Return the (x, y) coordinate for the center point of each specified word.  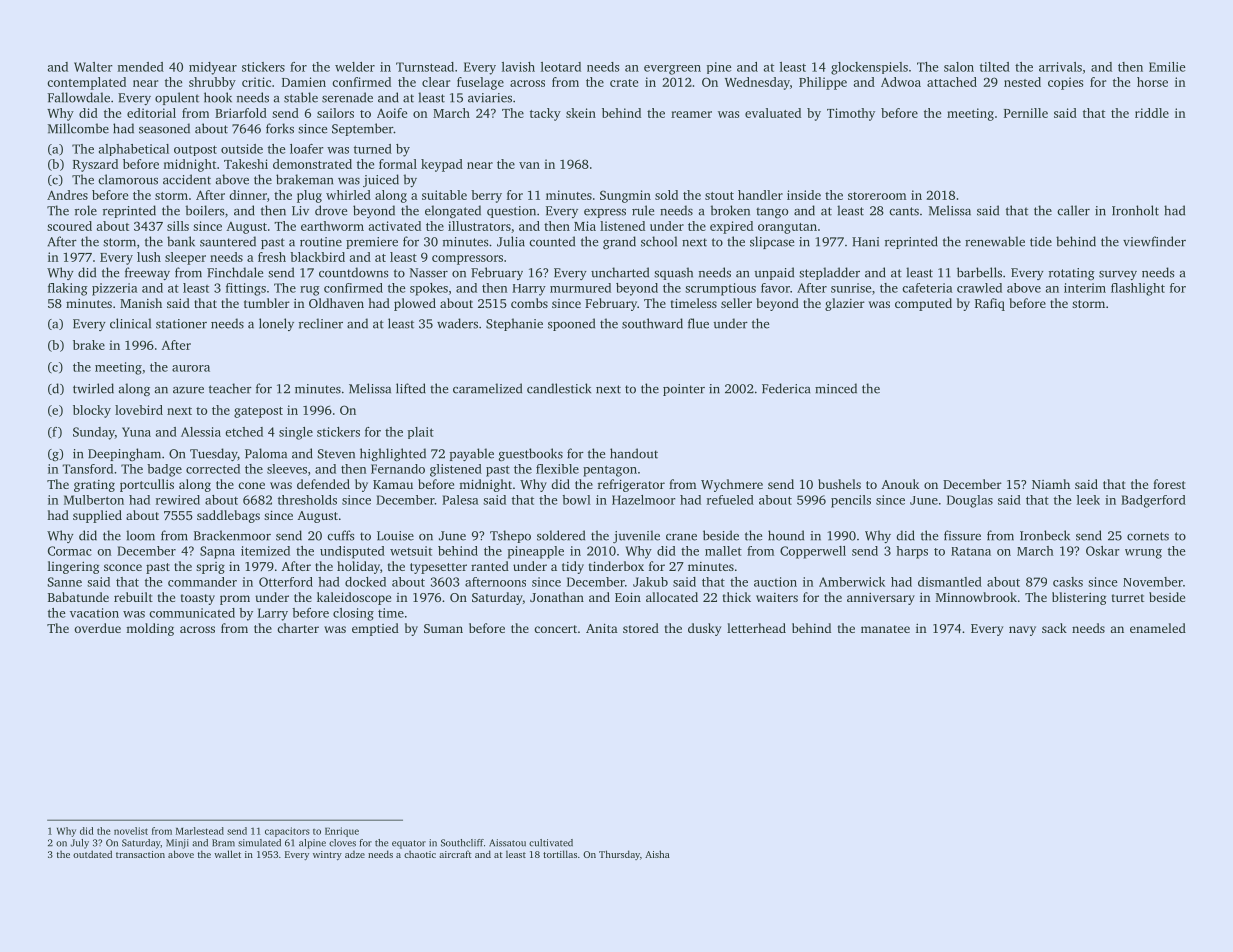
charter (298, 628)
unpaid (774, 273)
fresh (272, 257)
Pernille (1026, 113)
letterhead (756, 628)
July (79, 844)
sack (1054, 628)
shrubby (212, 83)
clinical (130, 323)
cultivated (551, 843)
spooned (571, 324)
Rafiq (990, 304)
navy (1022, 631)
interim (1085, 288)
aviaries (490, 98)
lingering (73, 567)
